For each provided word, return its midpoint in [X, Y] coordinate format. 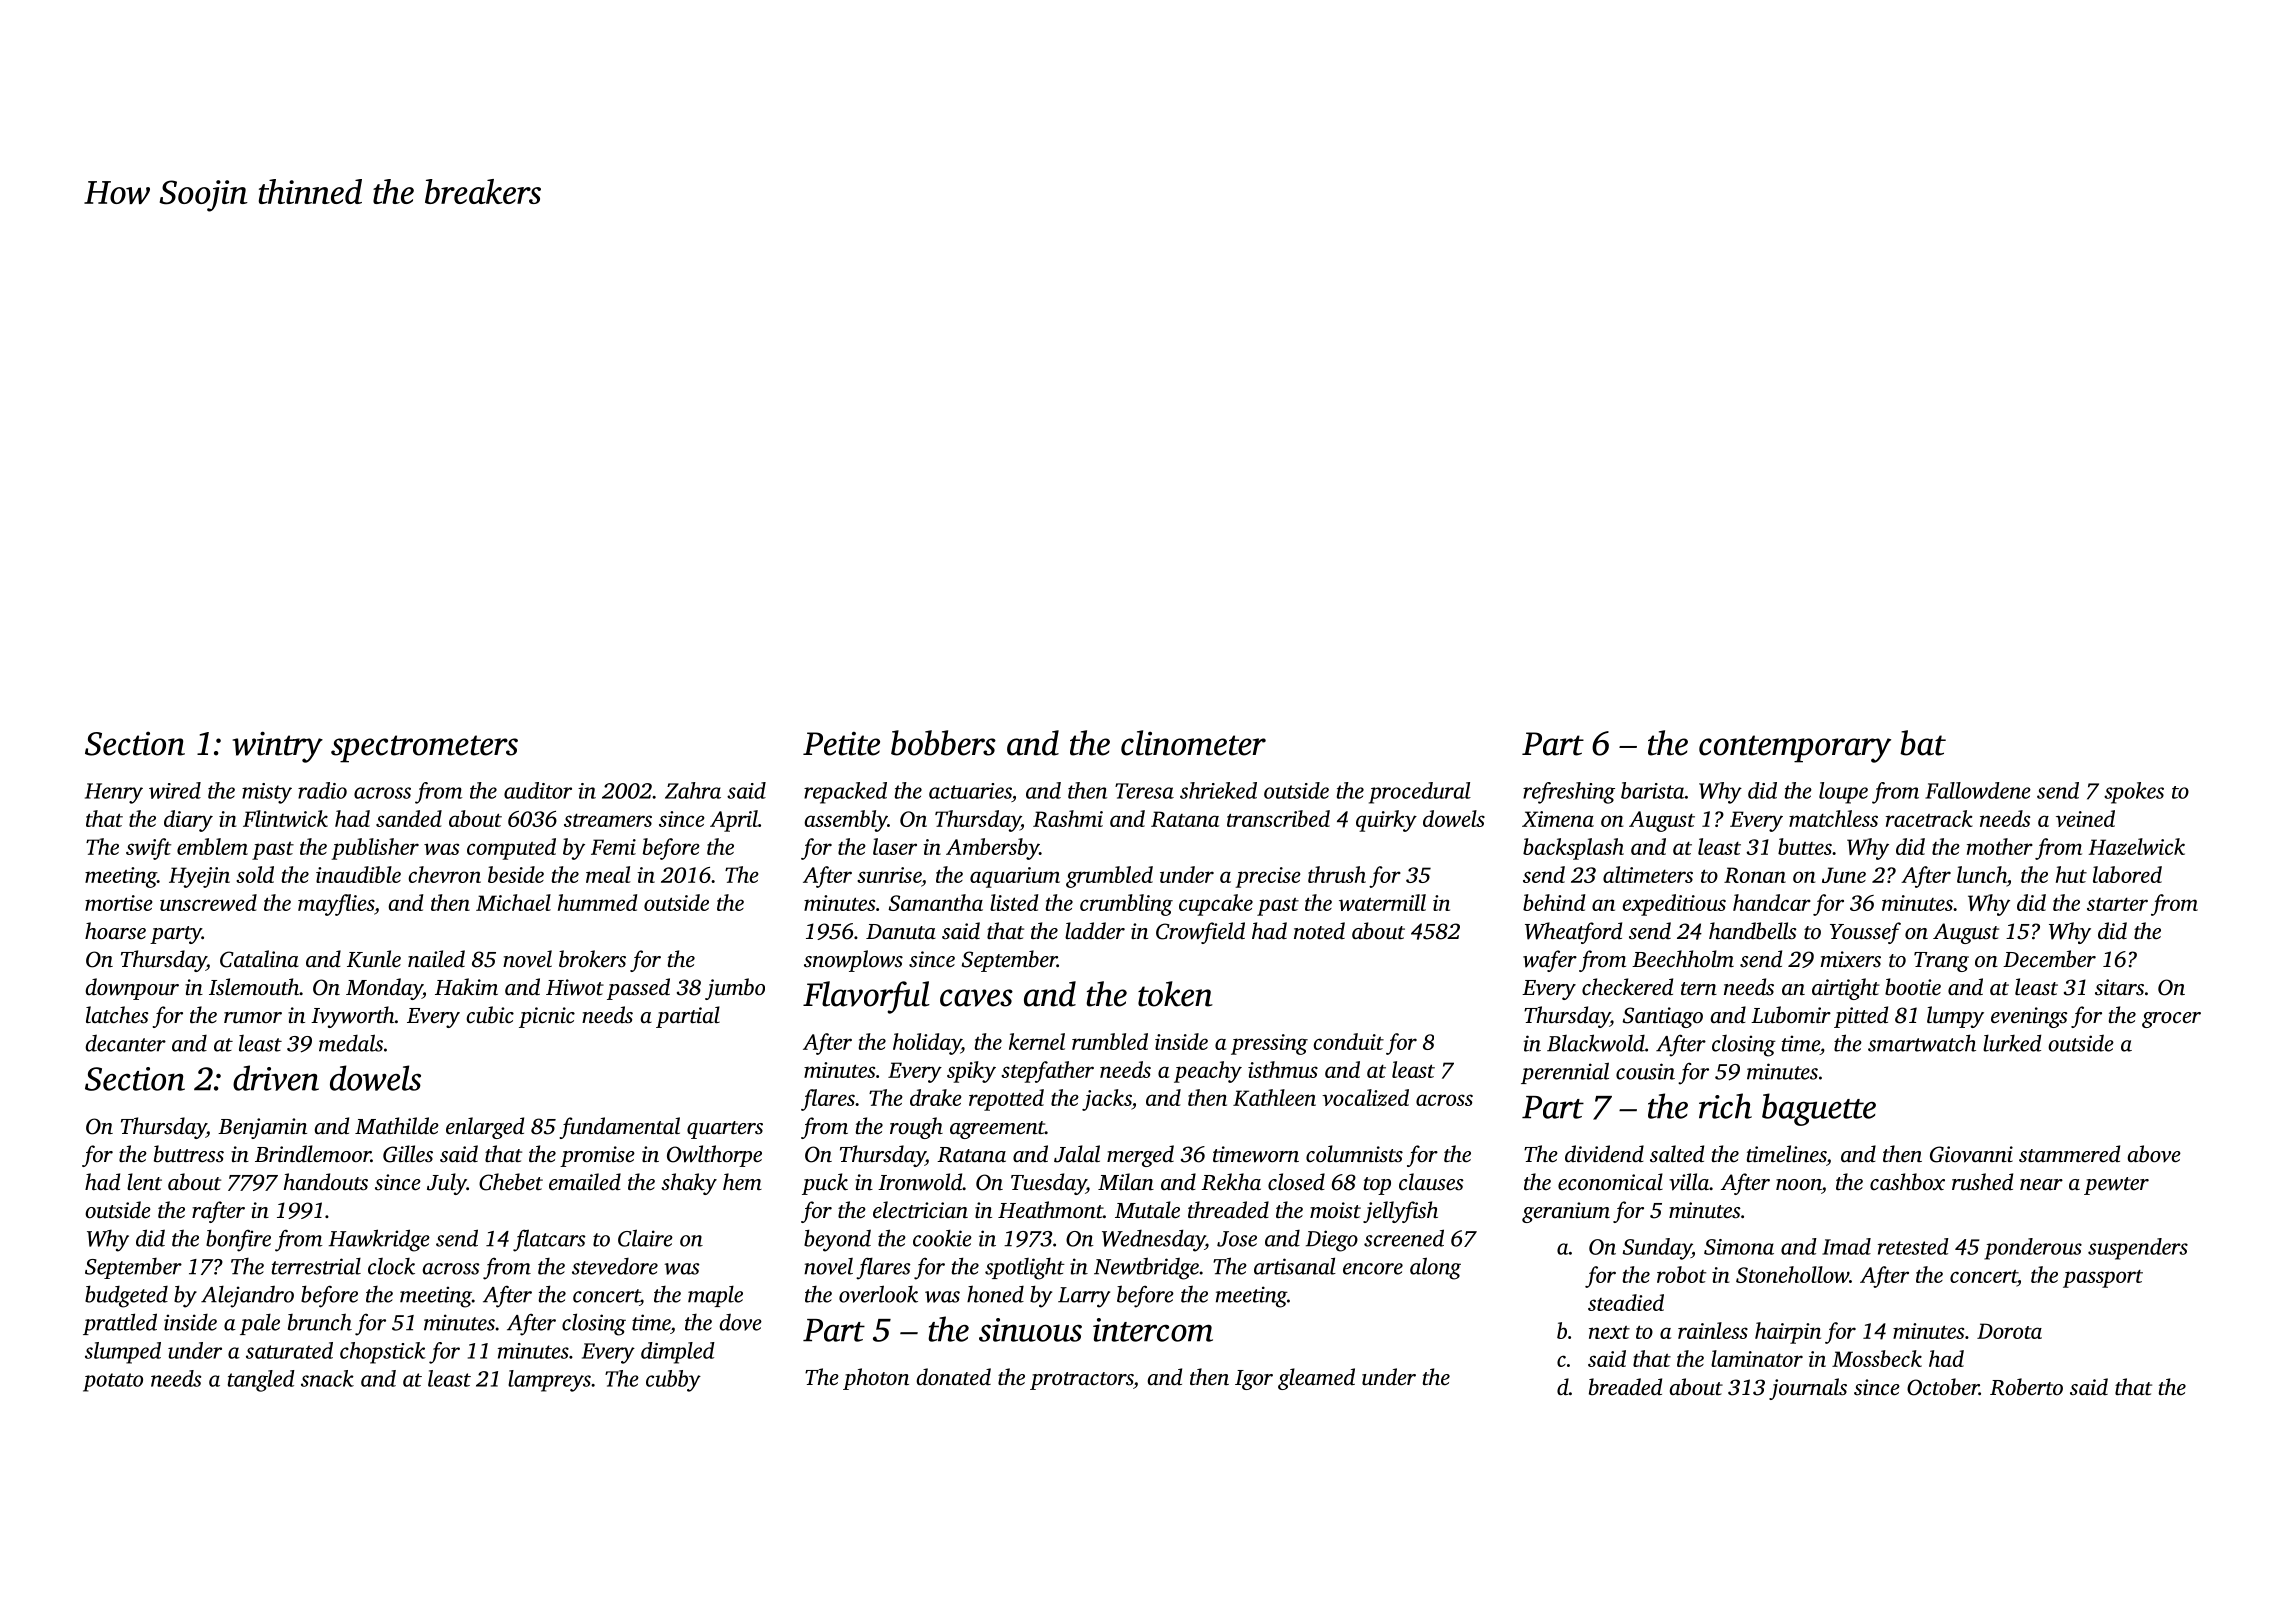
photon [876, 1379]
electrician [920, 1210]
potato [113, 1382]
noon [1799, 1185]
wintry [277, 747]
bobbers [943, 743]
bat [1923, 743]
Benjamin [262, 1128]
